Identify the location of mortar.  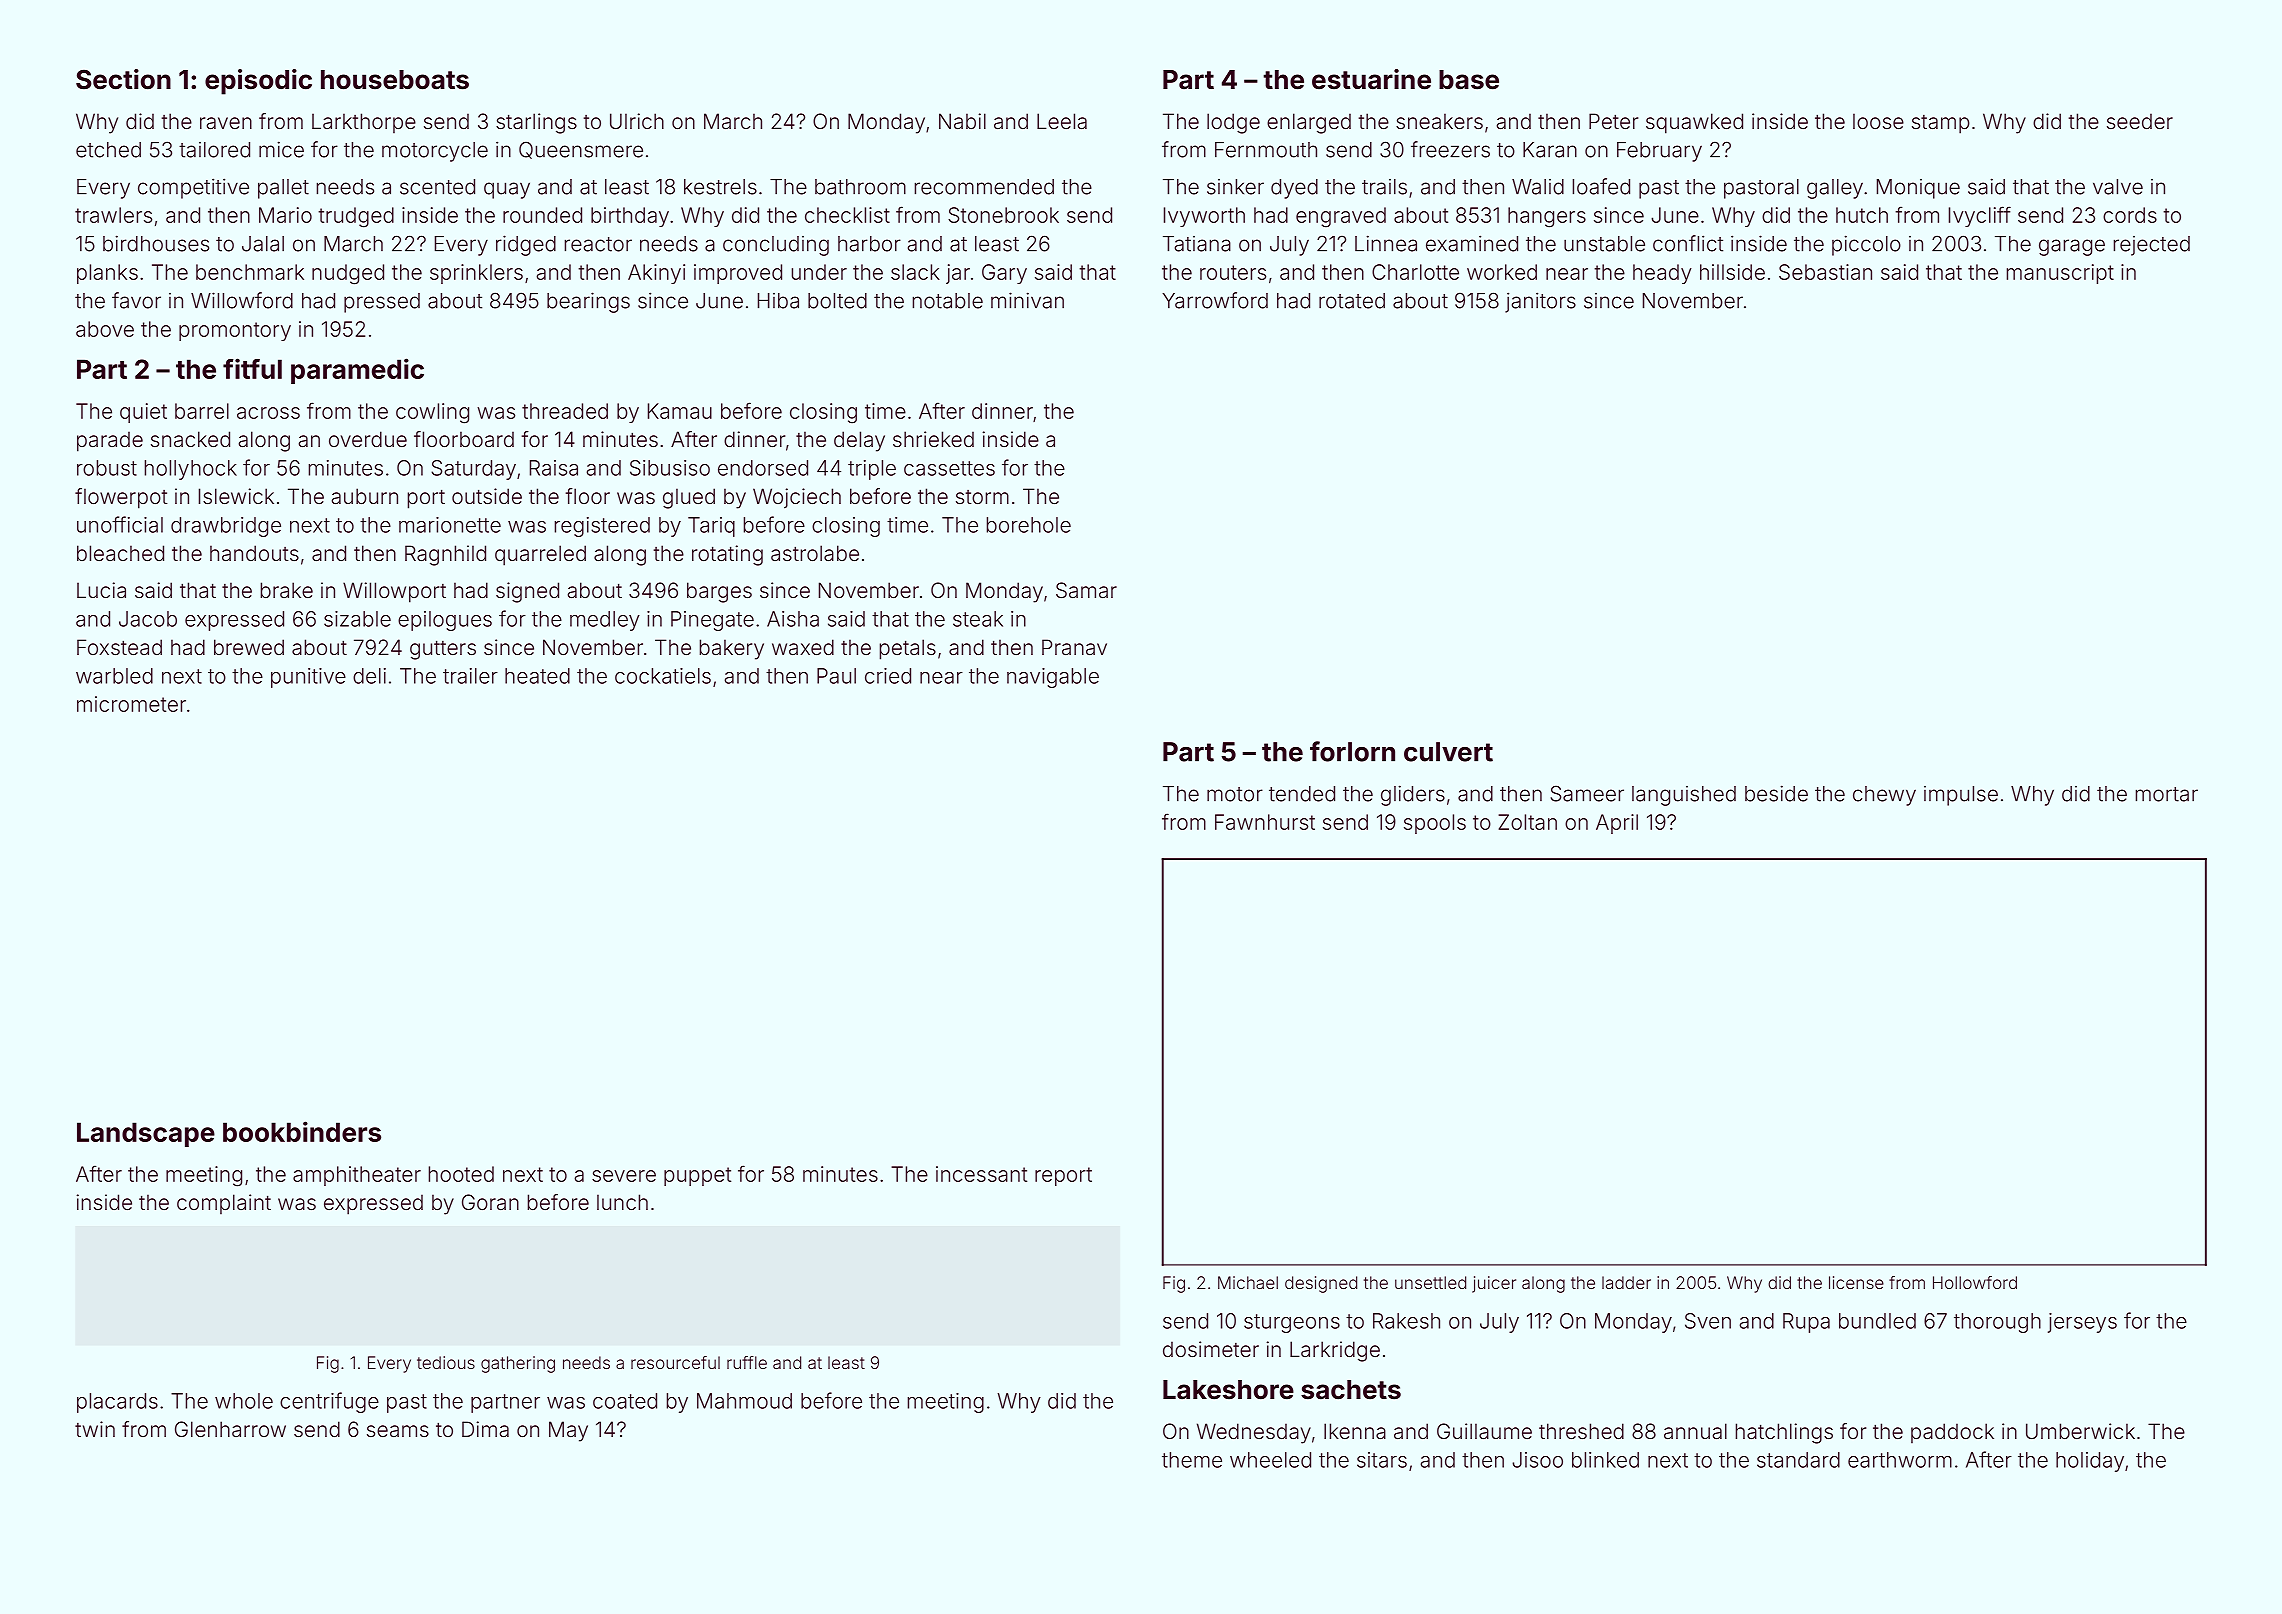
(2167, 794).
